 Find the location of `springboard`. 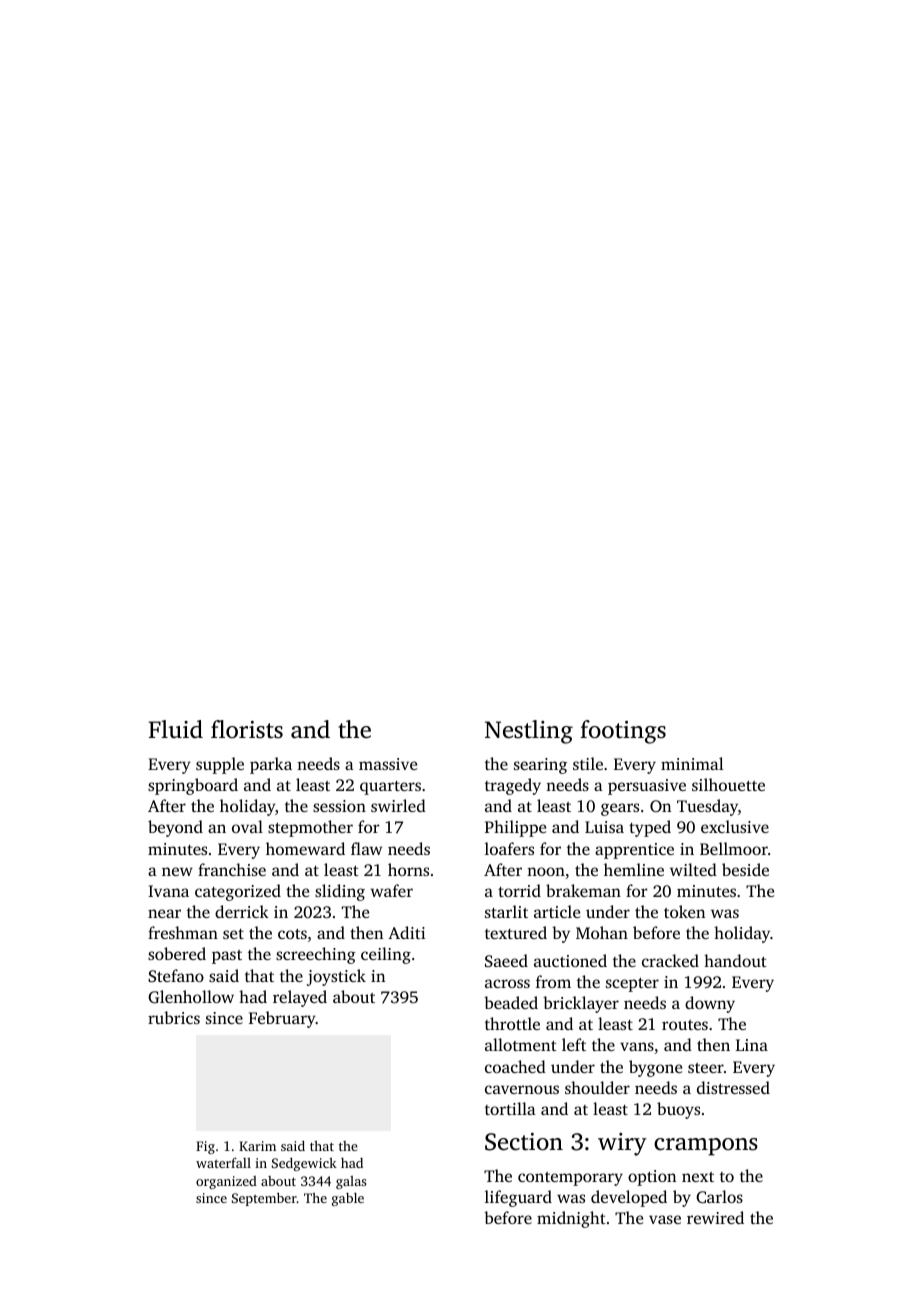

springboard is located at coordinates (193, 786).
